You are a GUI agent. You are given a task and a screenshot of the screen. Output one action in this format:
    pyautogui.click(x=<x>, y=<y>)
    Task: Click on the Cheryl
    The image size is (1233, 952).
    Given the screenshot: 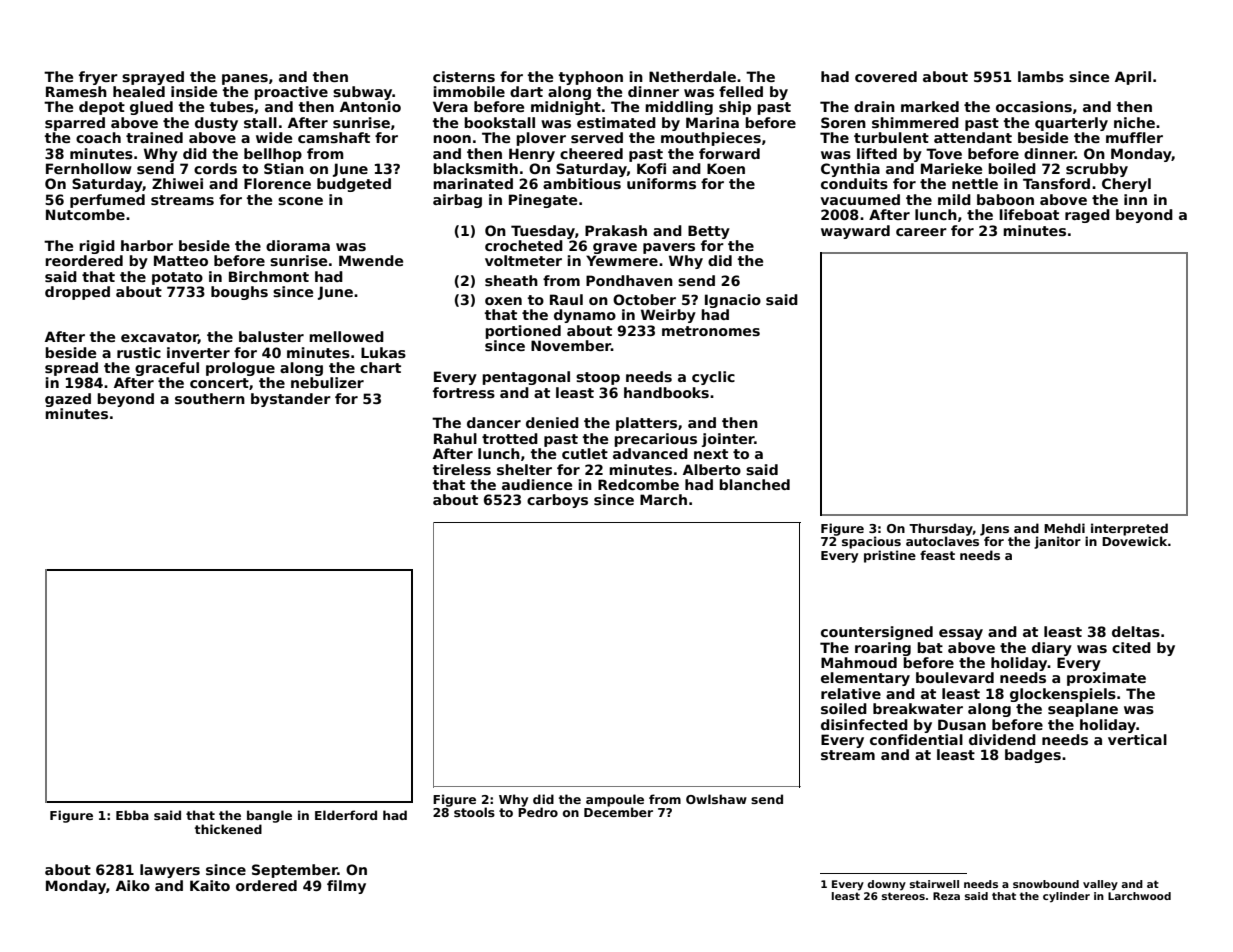 What is the action you would take?
    pyautogui.click(x=1126, y=185)
